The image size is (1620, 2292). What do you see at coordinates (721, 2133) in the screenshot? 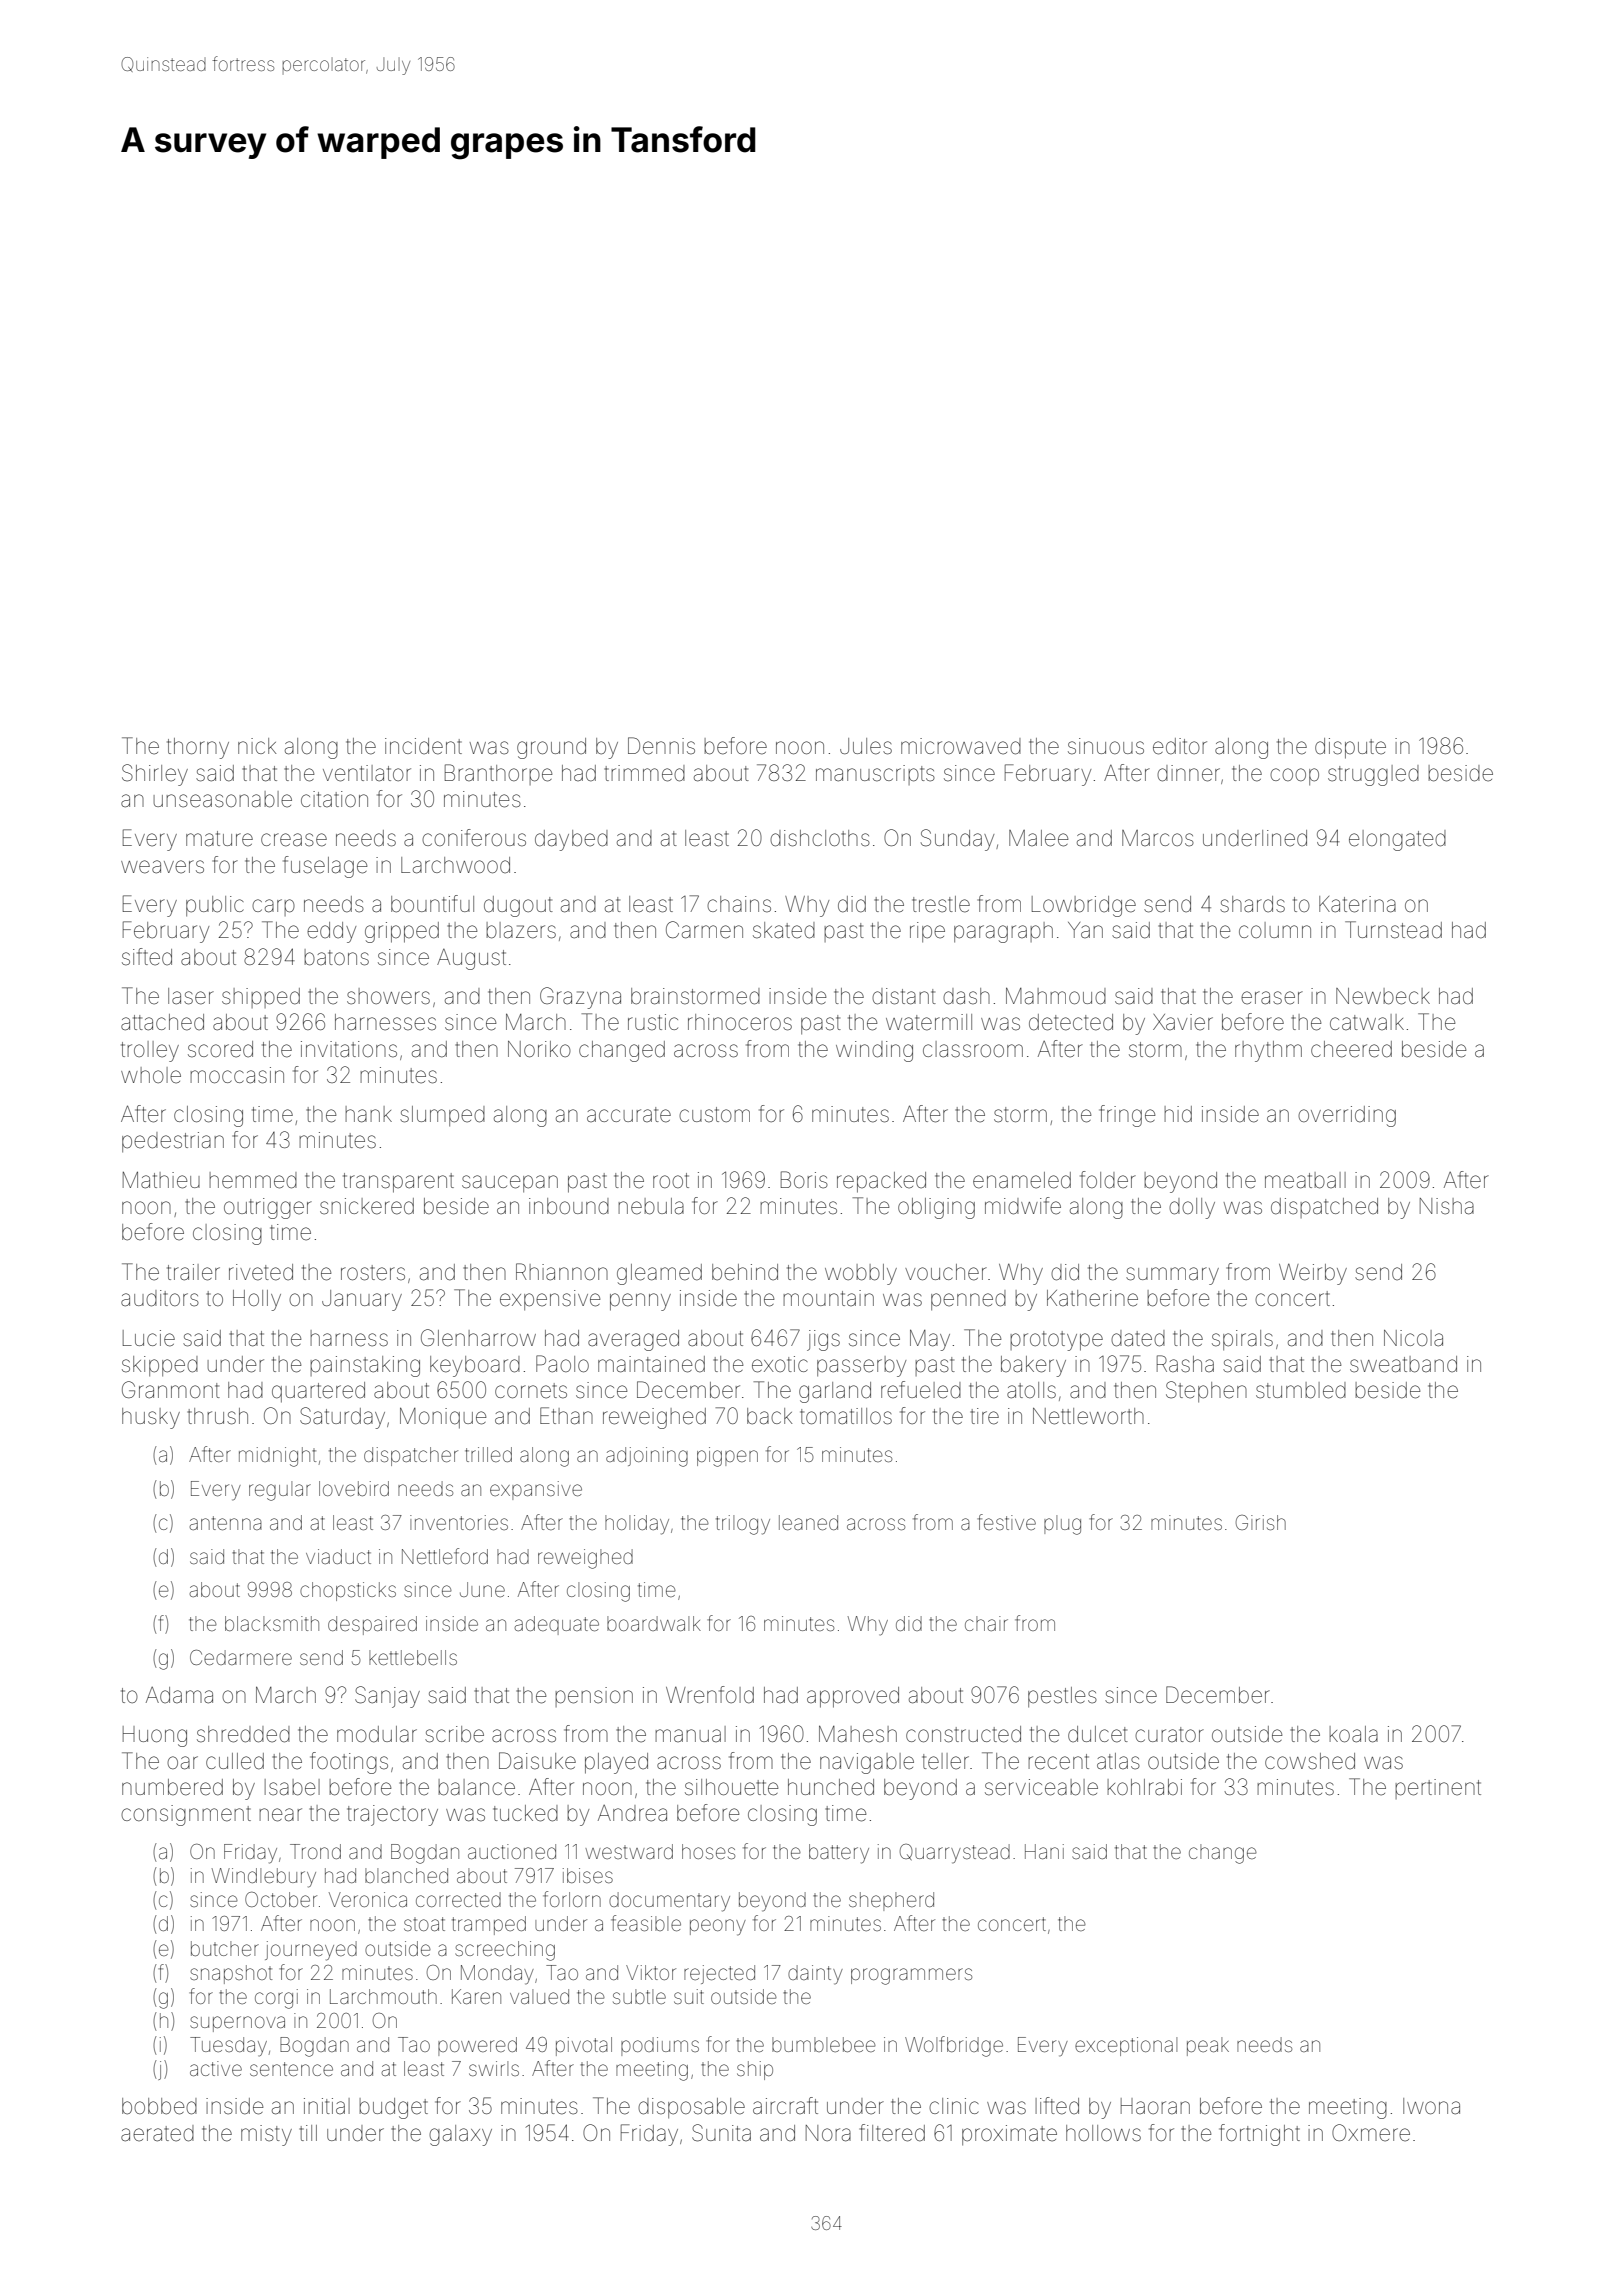
I see `Sunita` at bounding box center [721, 2133].
